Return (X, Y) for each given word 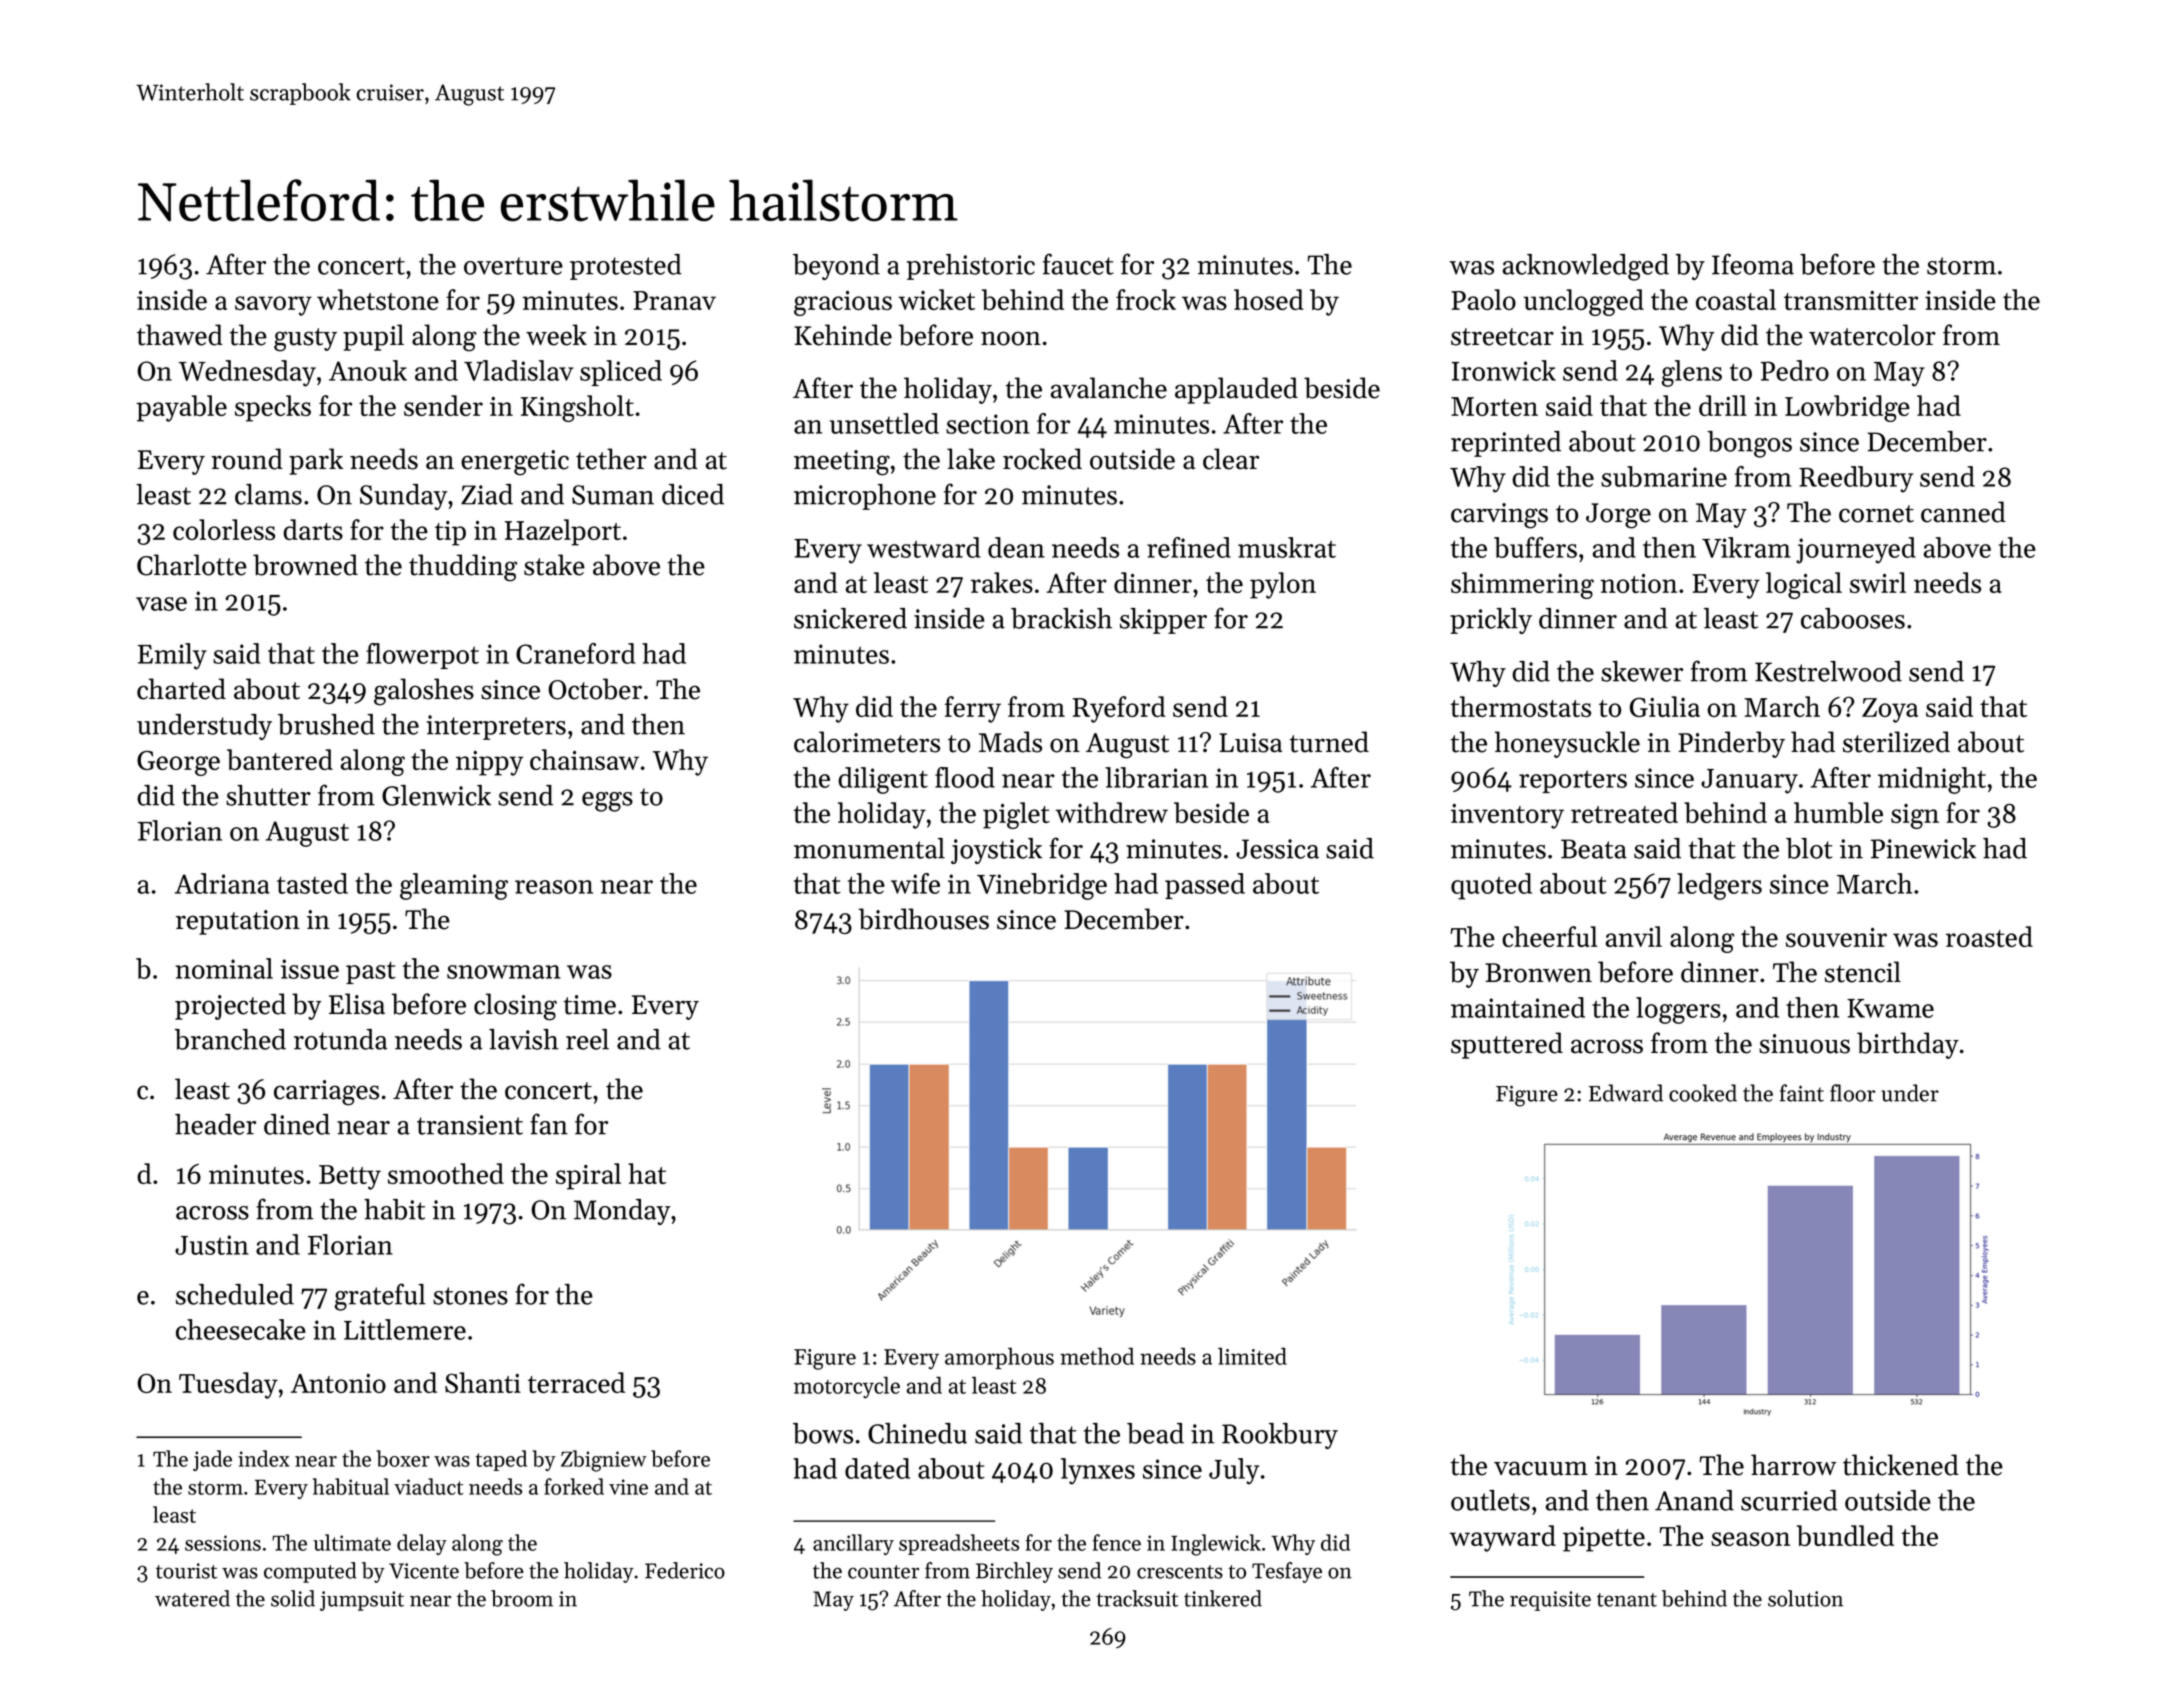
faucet (1078, 264)
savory (273, 306)
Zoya (1890, 710)
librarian (1156, 777)
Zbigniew (603, 1461)
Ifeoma (1753, 264)
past (371, 972)
